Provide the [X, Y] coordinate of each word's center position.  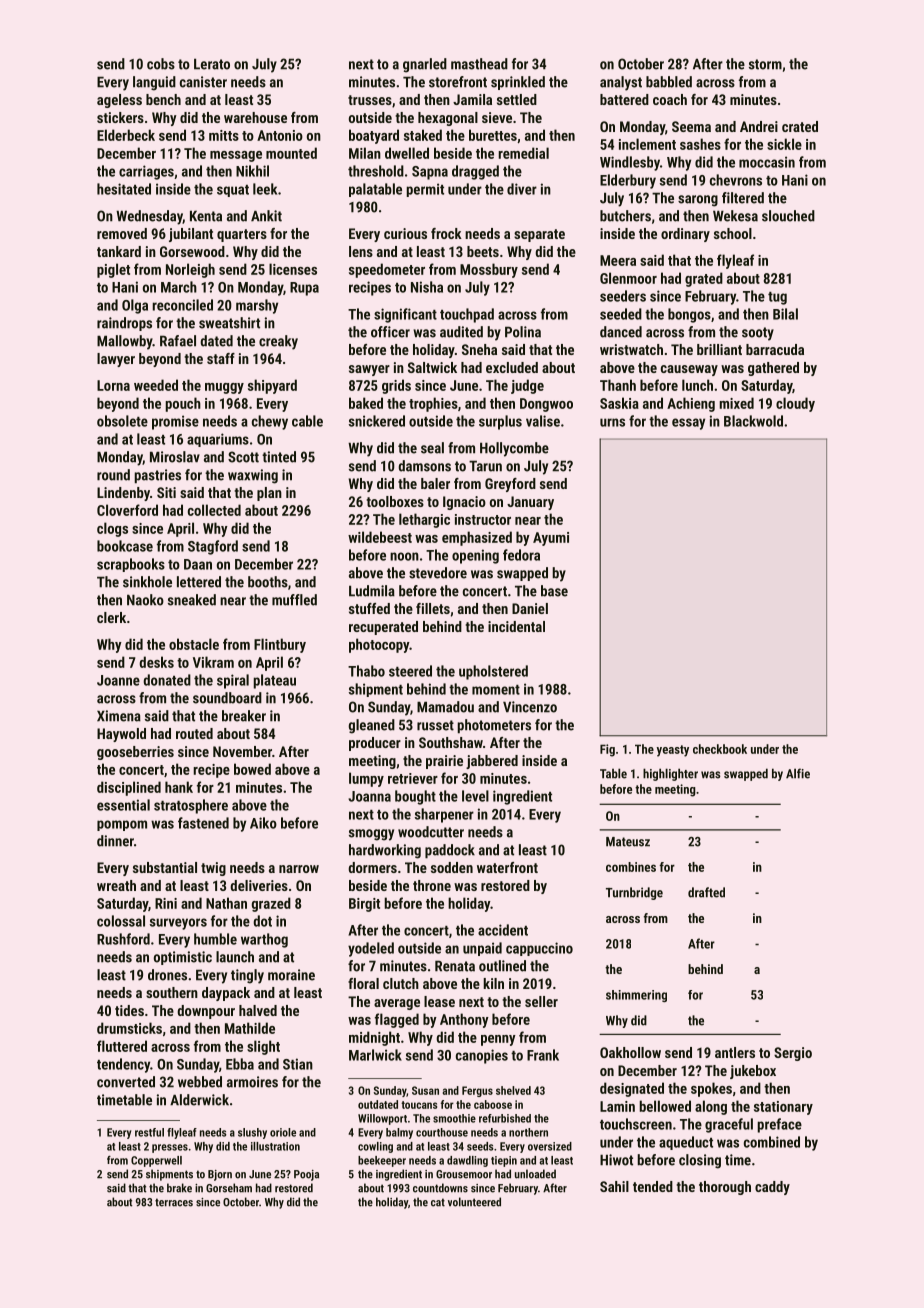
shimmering [636, 996]
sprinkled [518, 83]
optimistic [183, 958]
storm [765, 64]
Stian [298, 1064]
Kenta [206, 216]
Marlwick [375, 1055]
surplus [500, 422]
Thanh [618, 385]
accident [503, 930]
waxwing [253, 476]
